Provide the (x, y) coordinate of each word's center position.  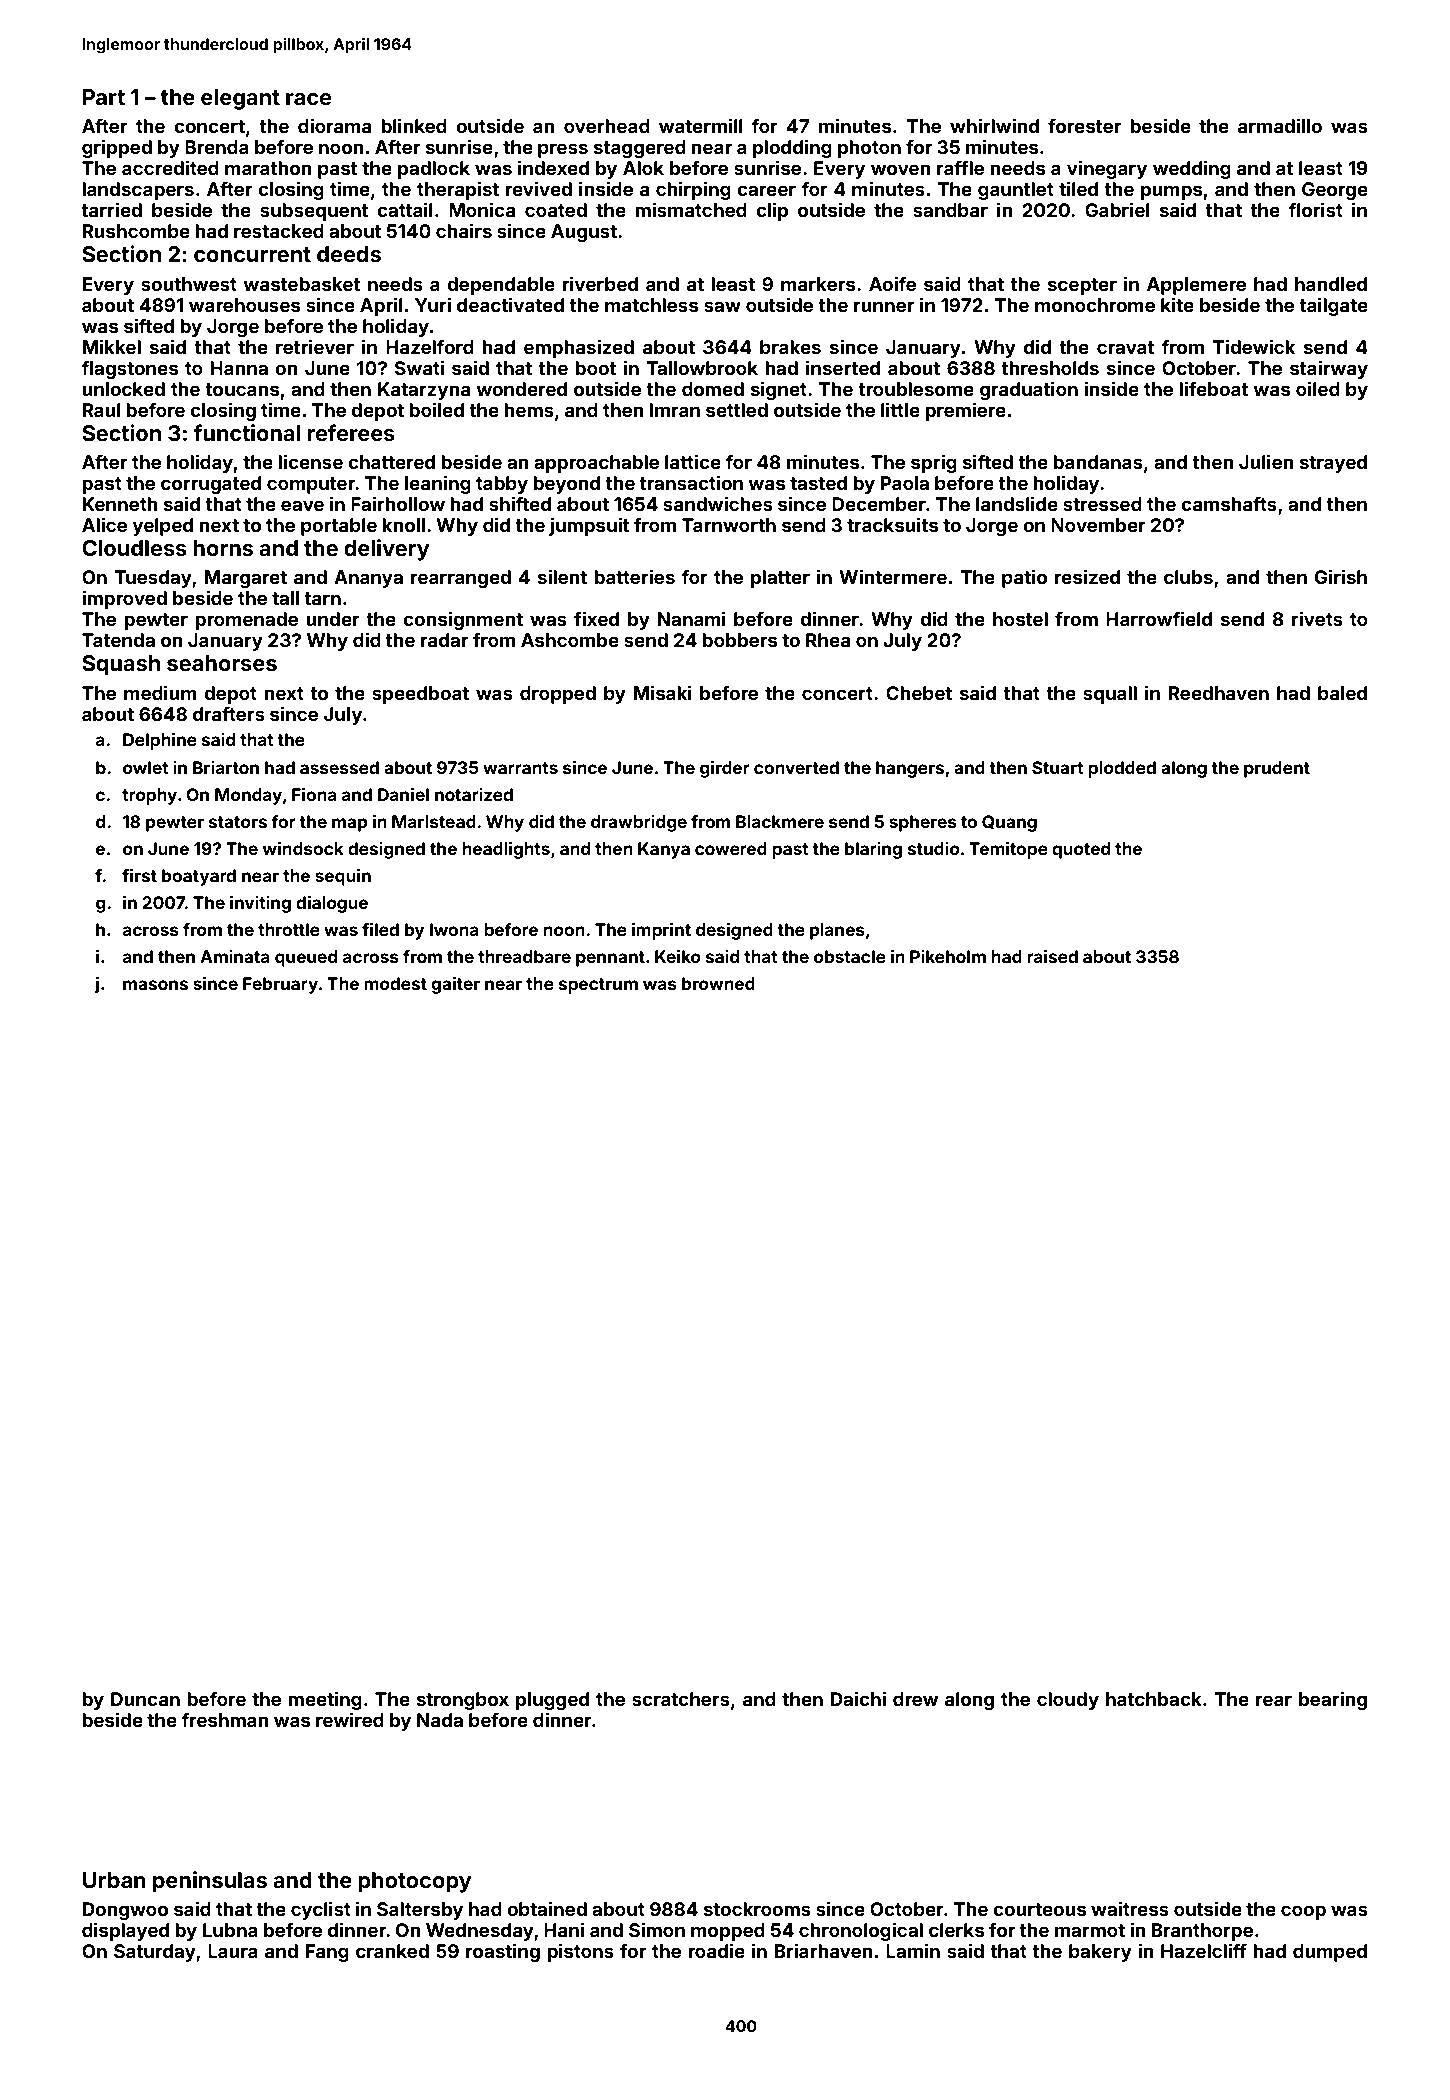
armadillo (1280, 125)
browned (718, 983)
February (280, 985)
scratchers (681, 1699)
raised (1052, 956)
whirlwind (994, 125)
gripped (117, 148)
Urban (114, 1880)
